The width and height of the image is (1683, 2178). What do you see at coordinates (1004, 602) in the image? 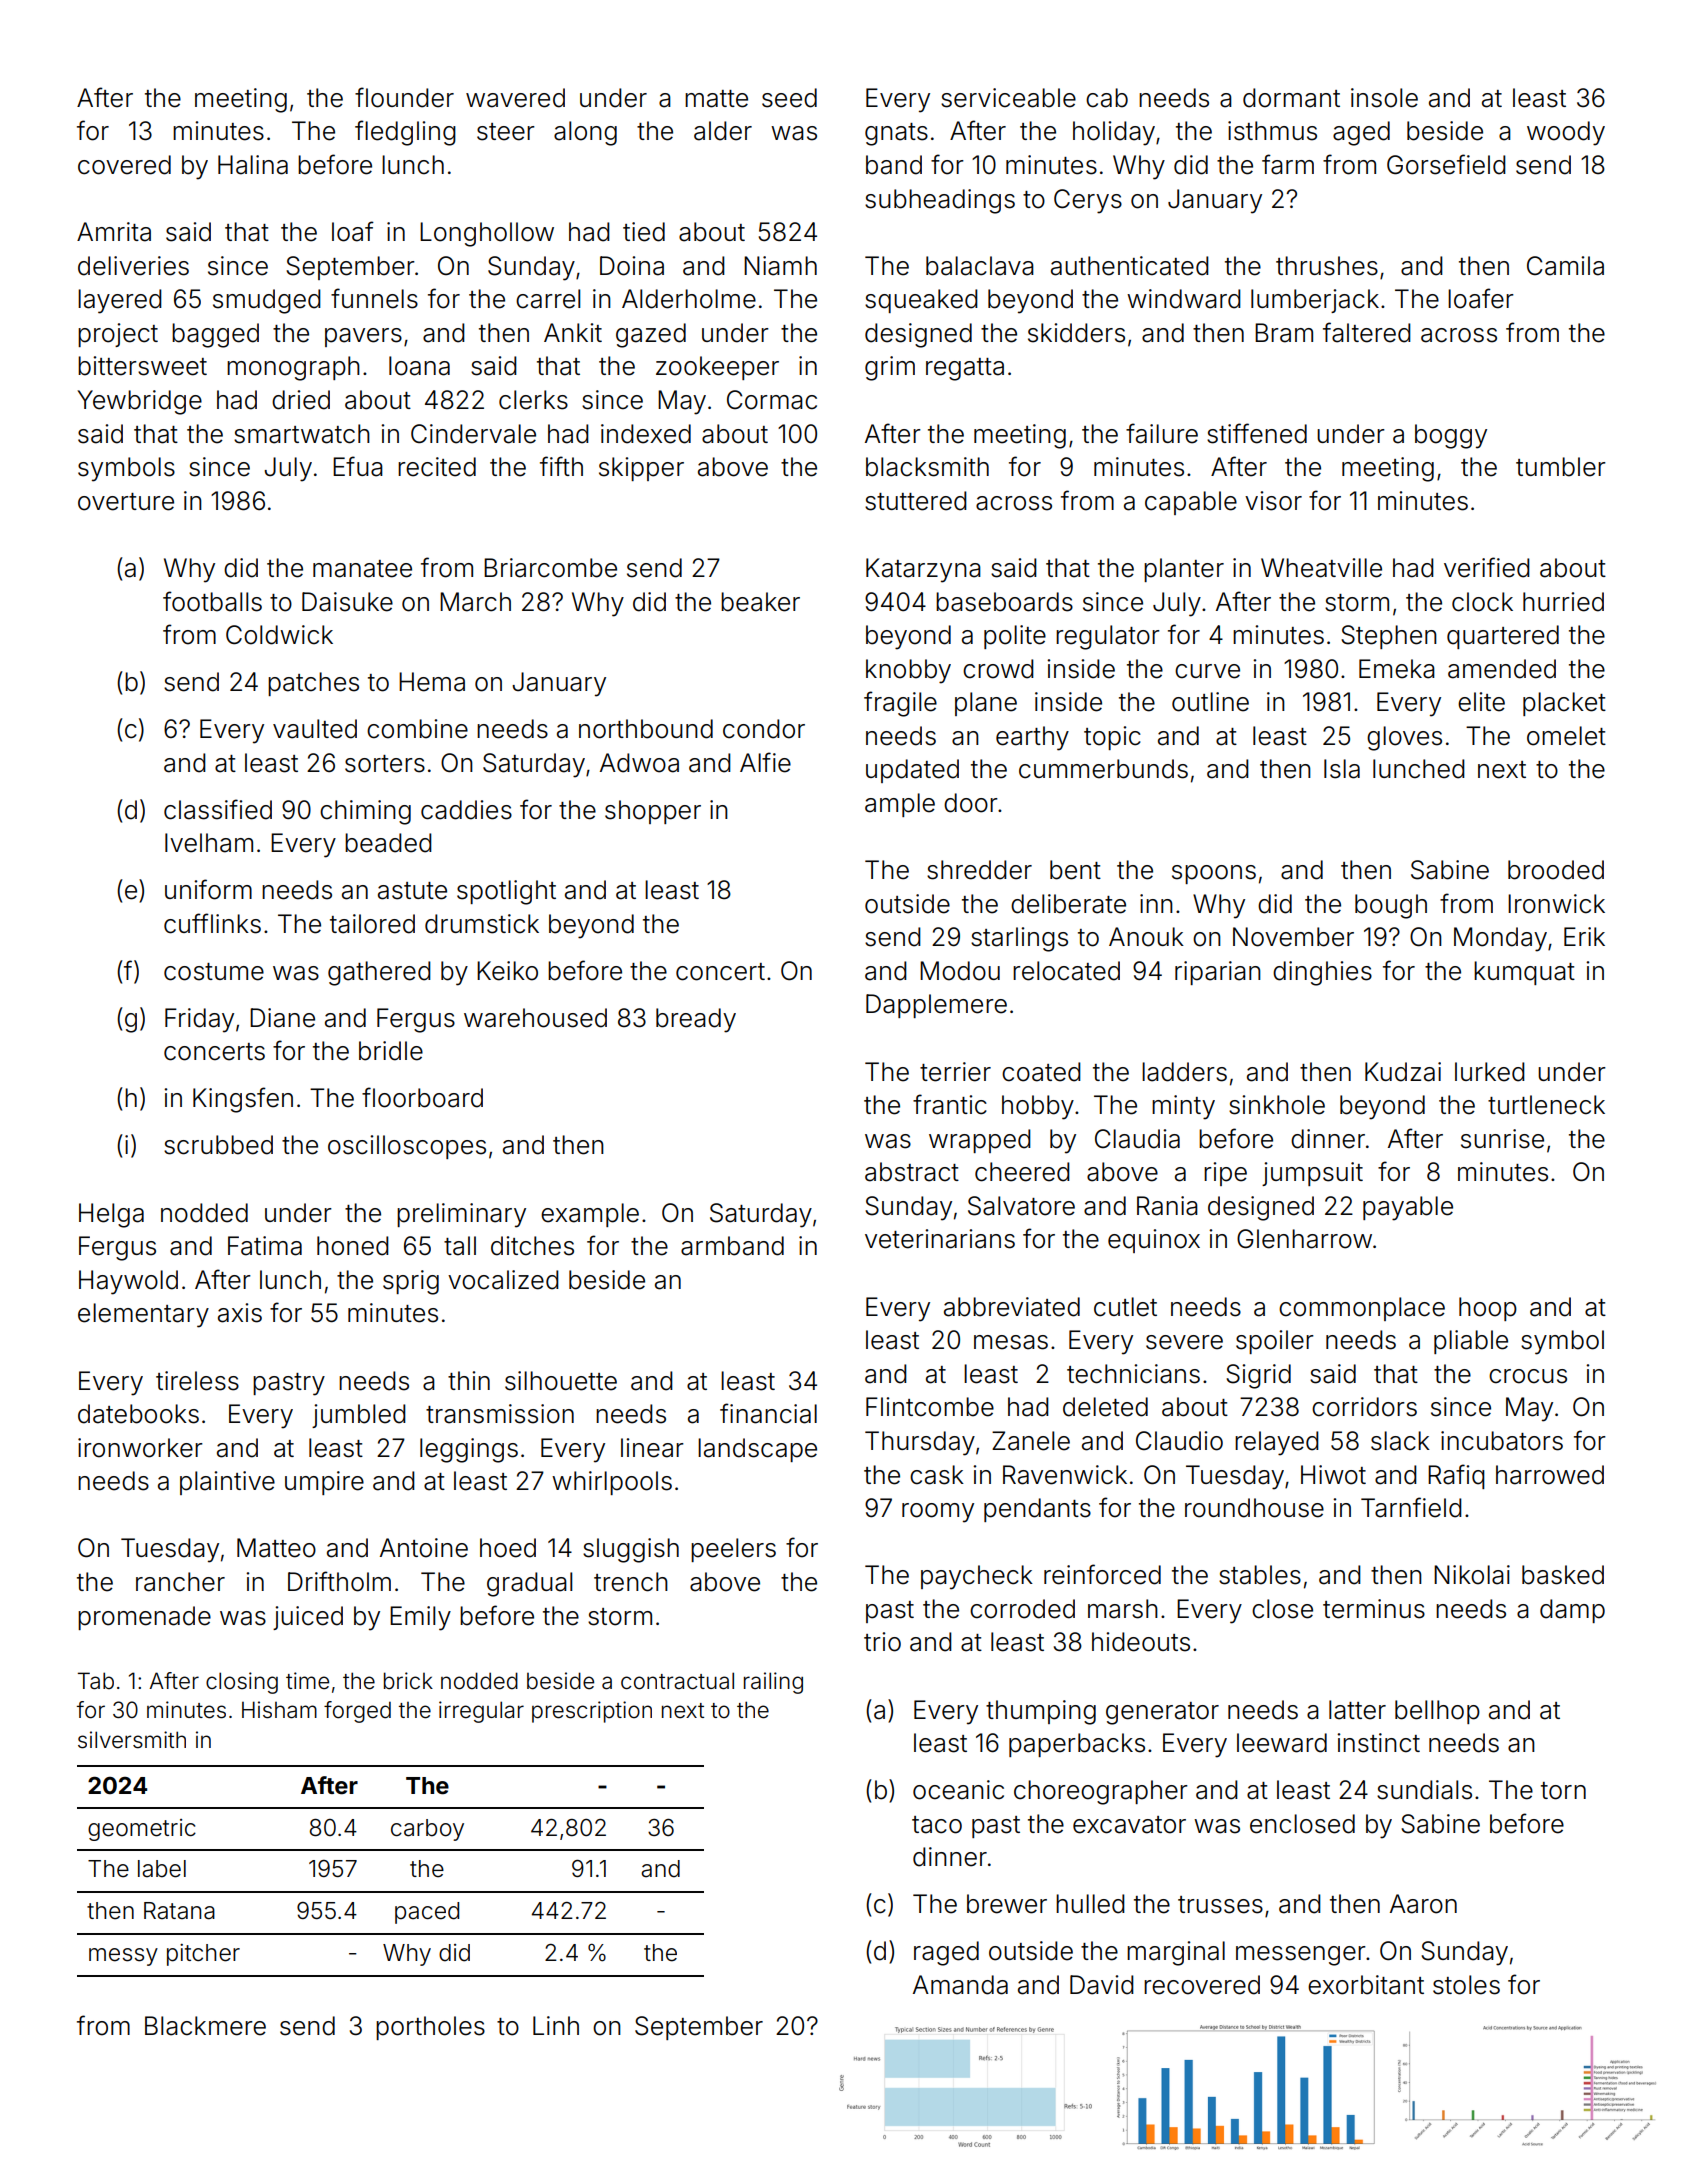
I see `baseboards` at bounding box center [1004, 602].
